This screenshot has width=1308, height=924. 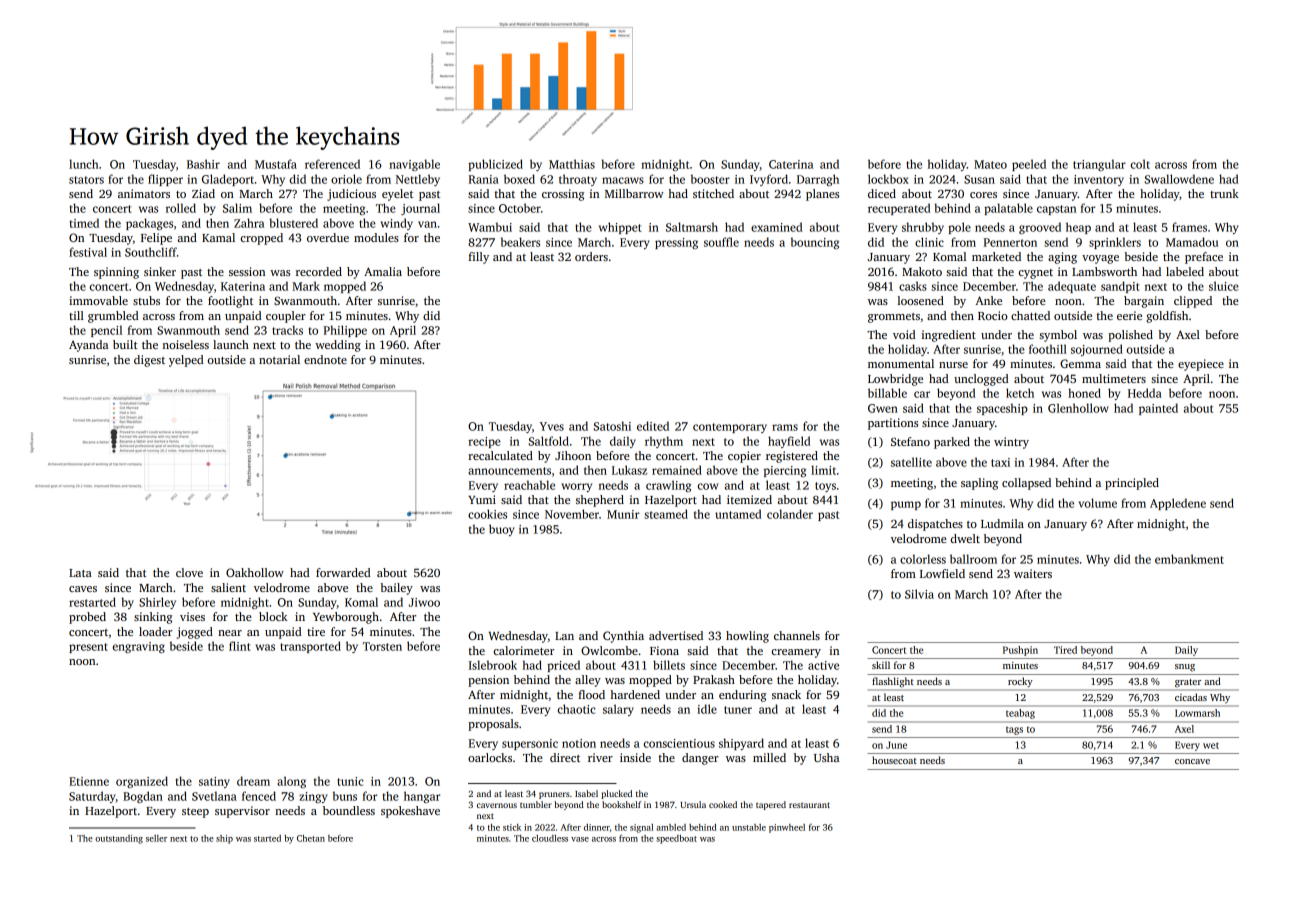 I want to click on unclogged, so click(x=981, y=380).
